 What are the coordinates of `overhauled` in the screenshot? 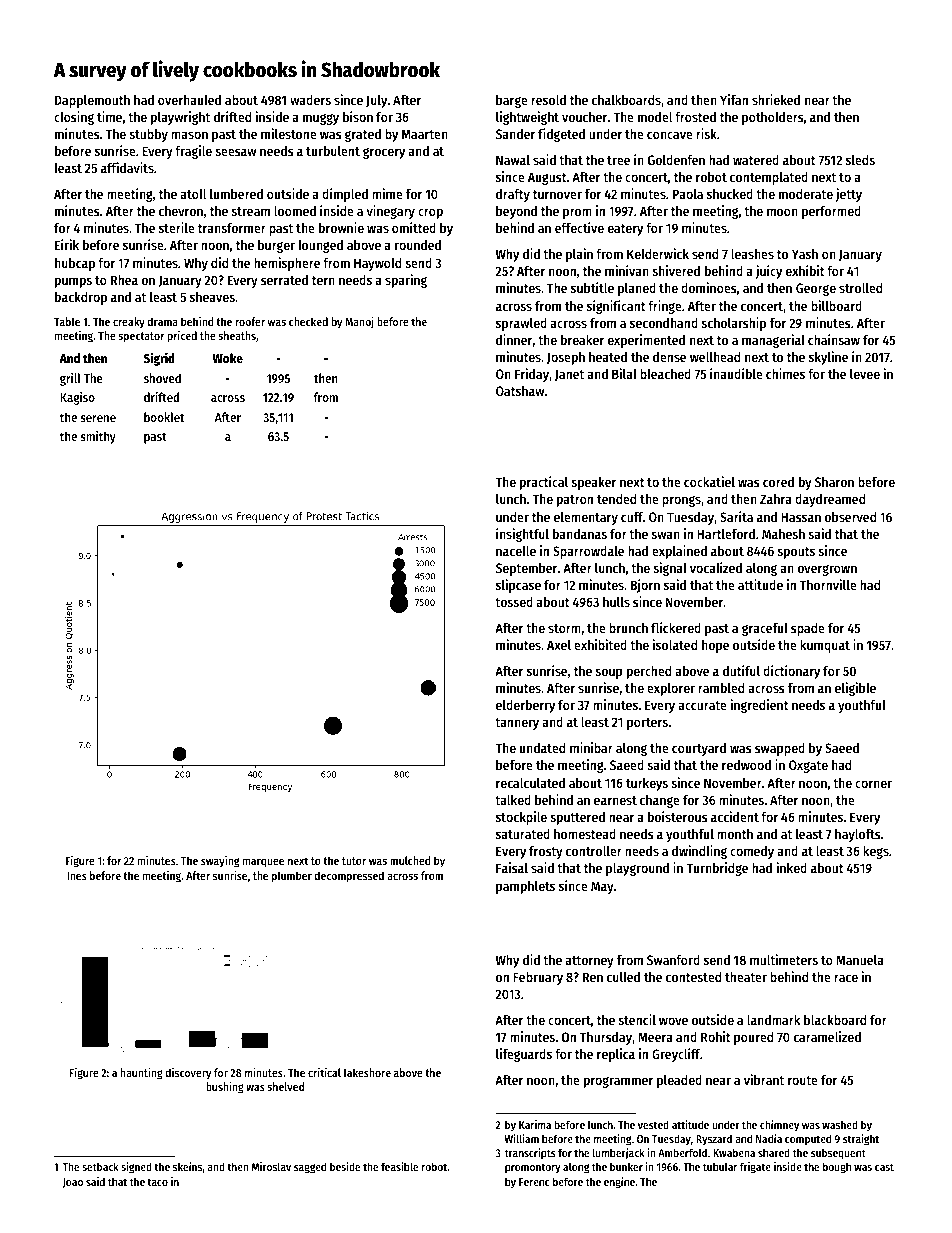 It's located at (189, 100).
